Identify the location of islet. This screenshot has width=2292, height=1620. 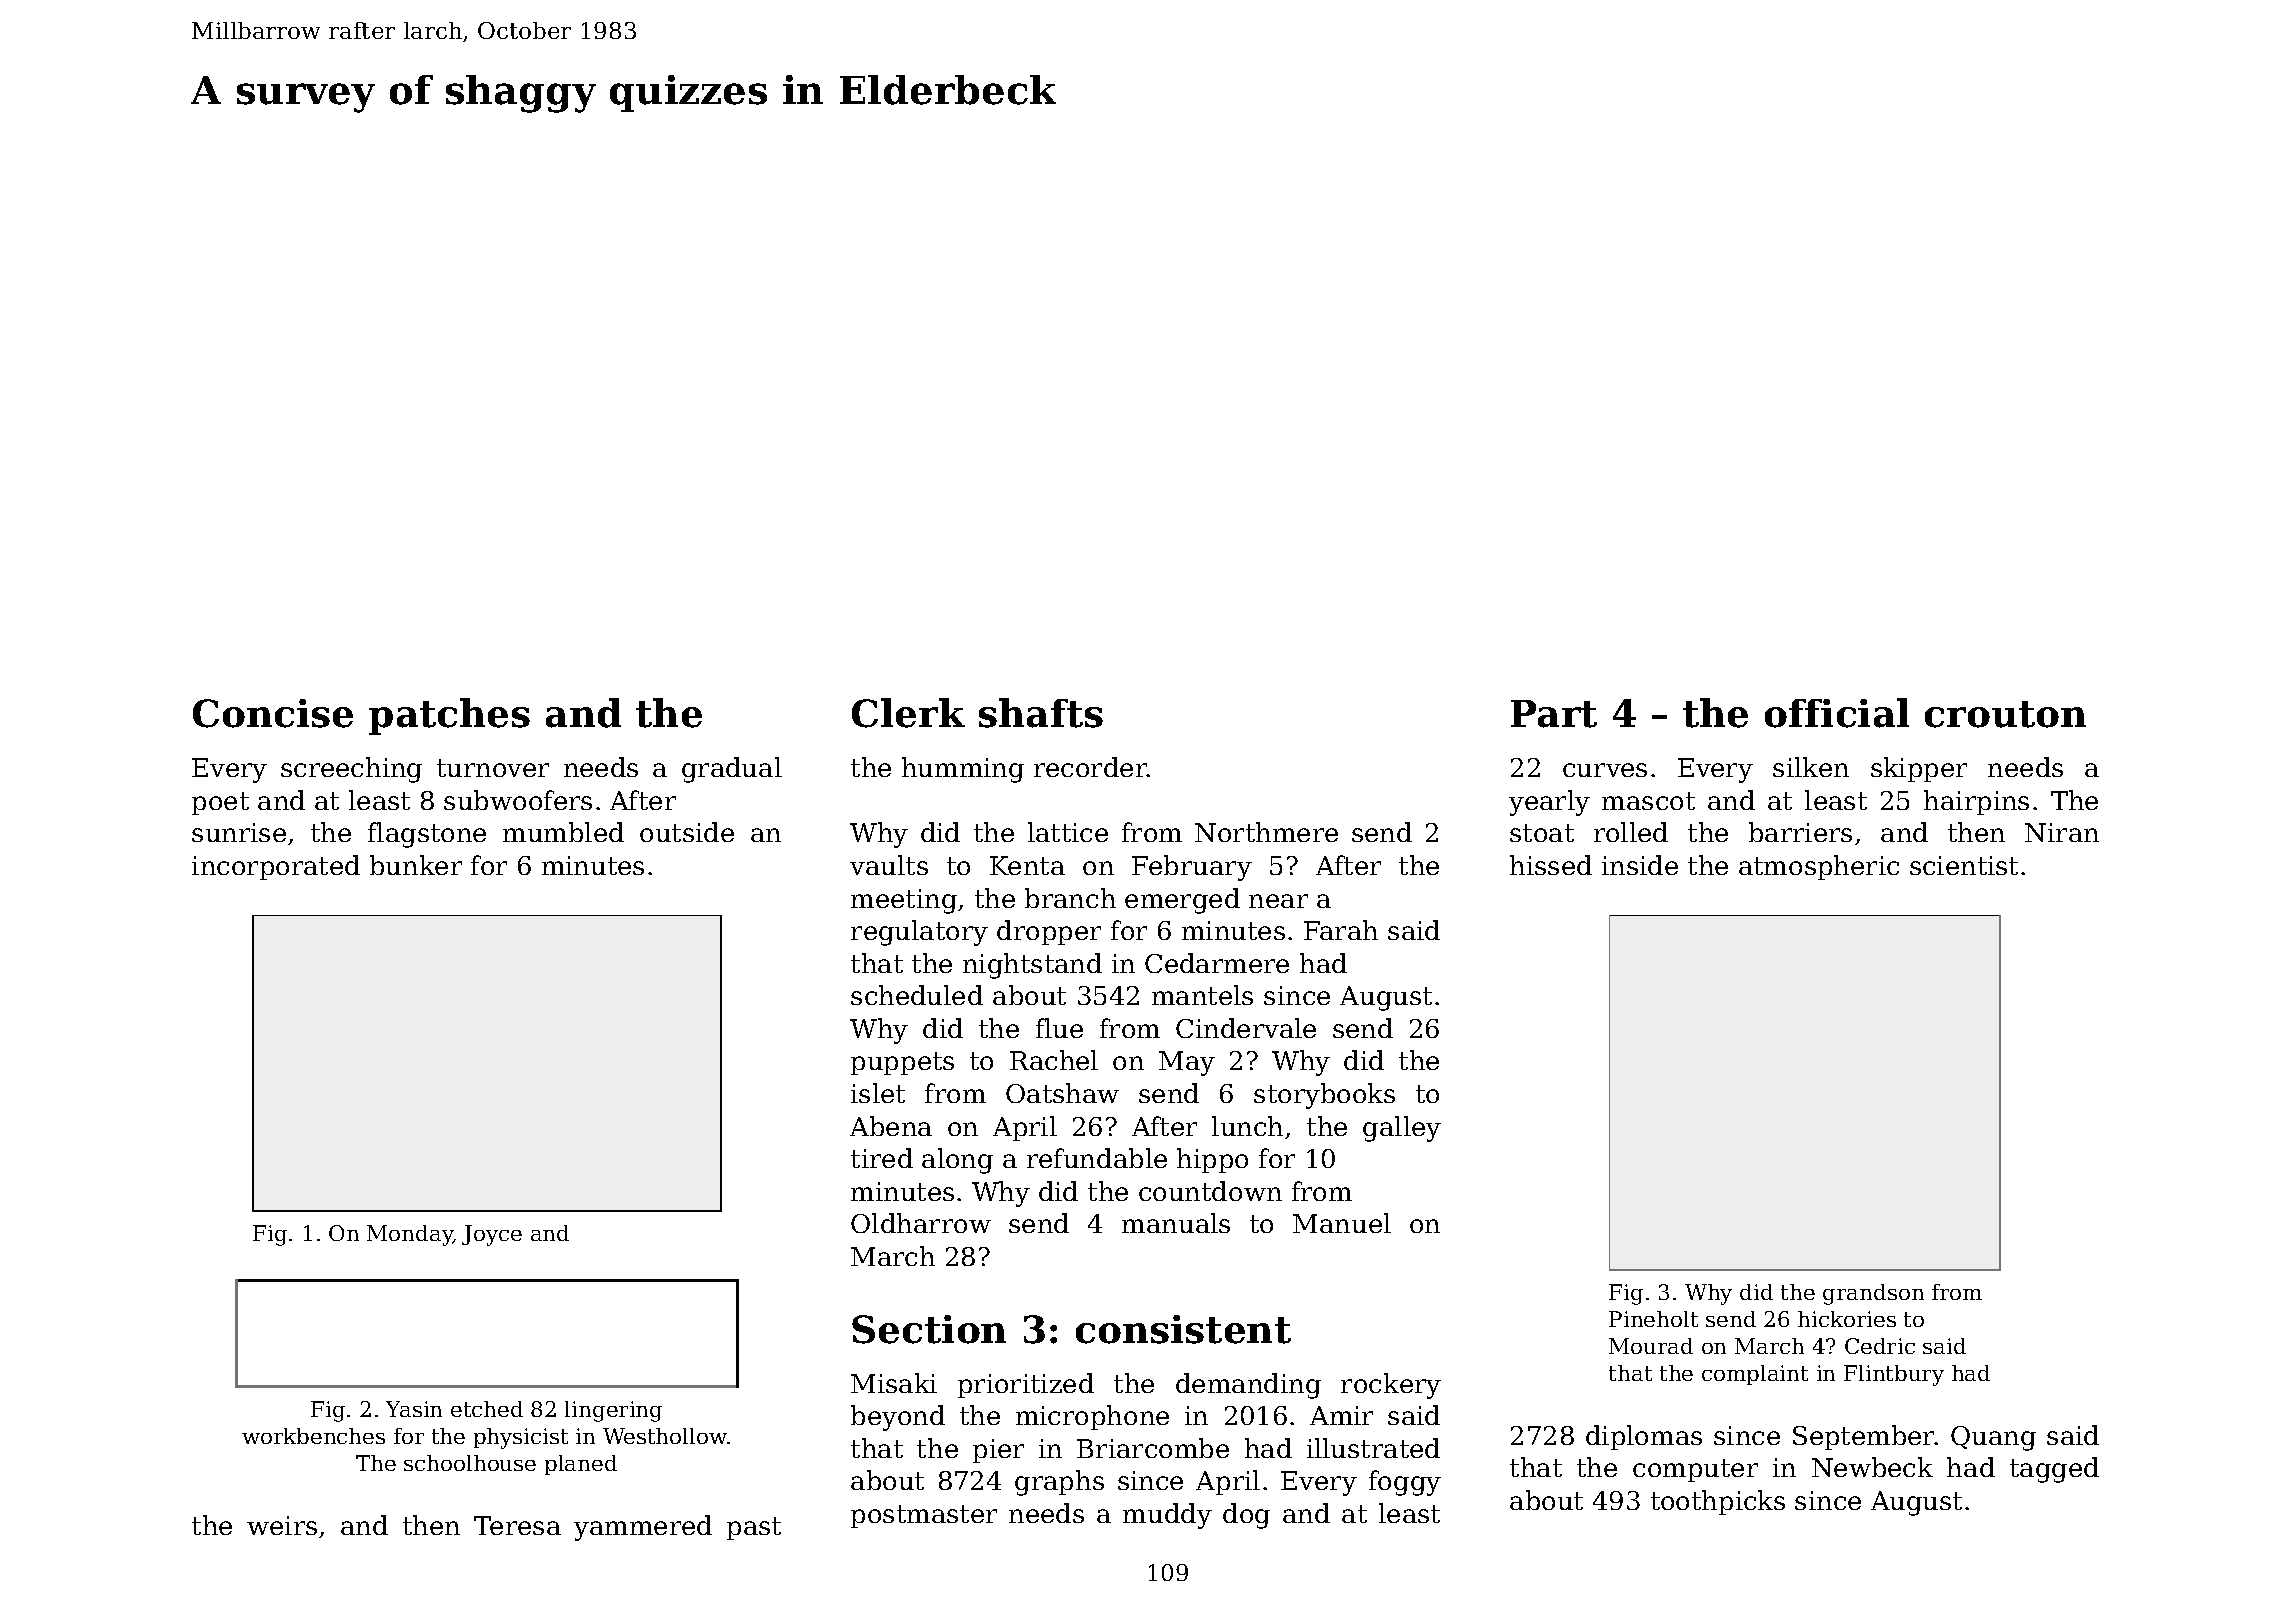
(878, 1093).
